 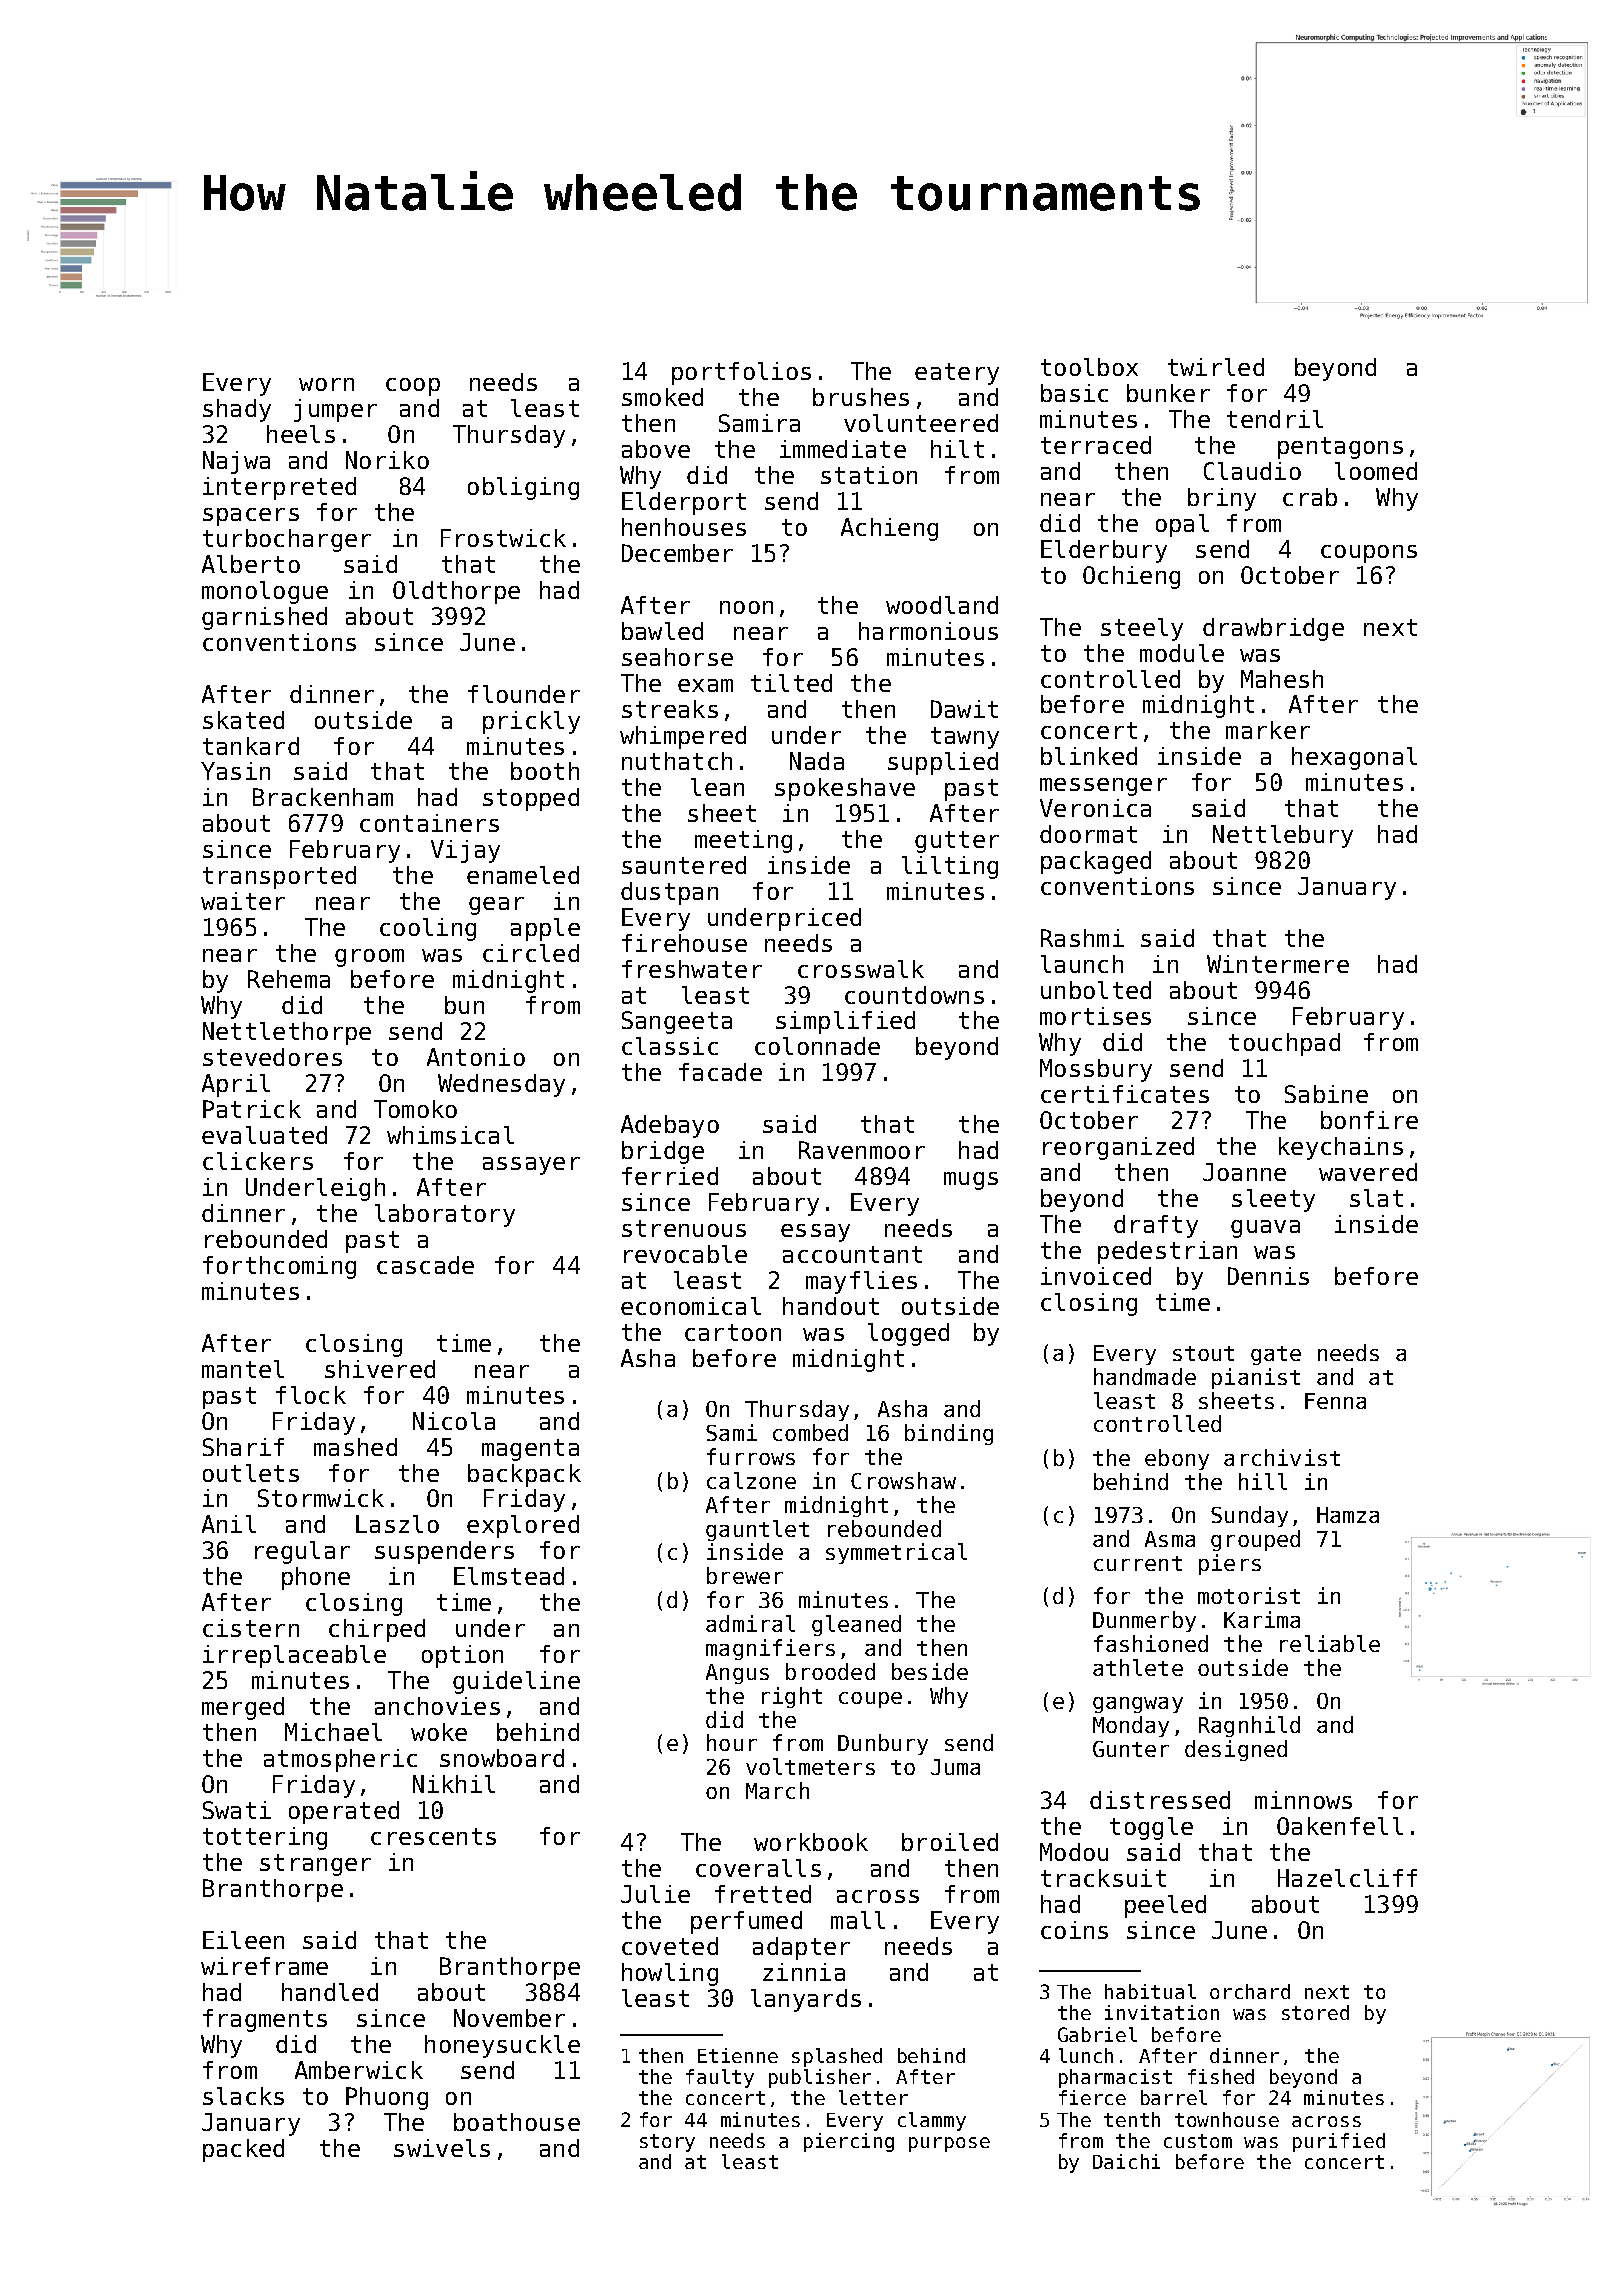 What do you see at coordinates (359, 2070) in the page?
I see `Amberwick` at bounding box center [359, 2070].
